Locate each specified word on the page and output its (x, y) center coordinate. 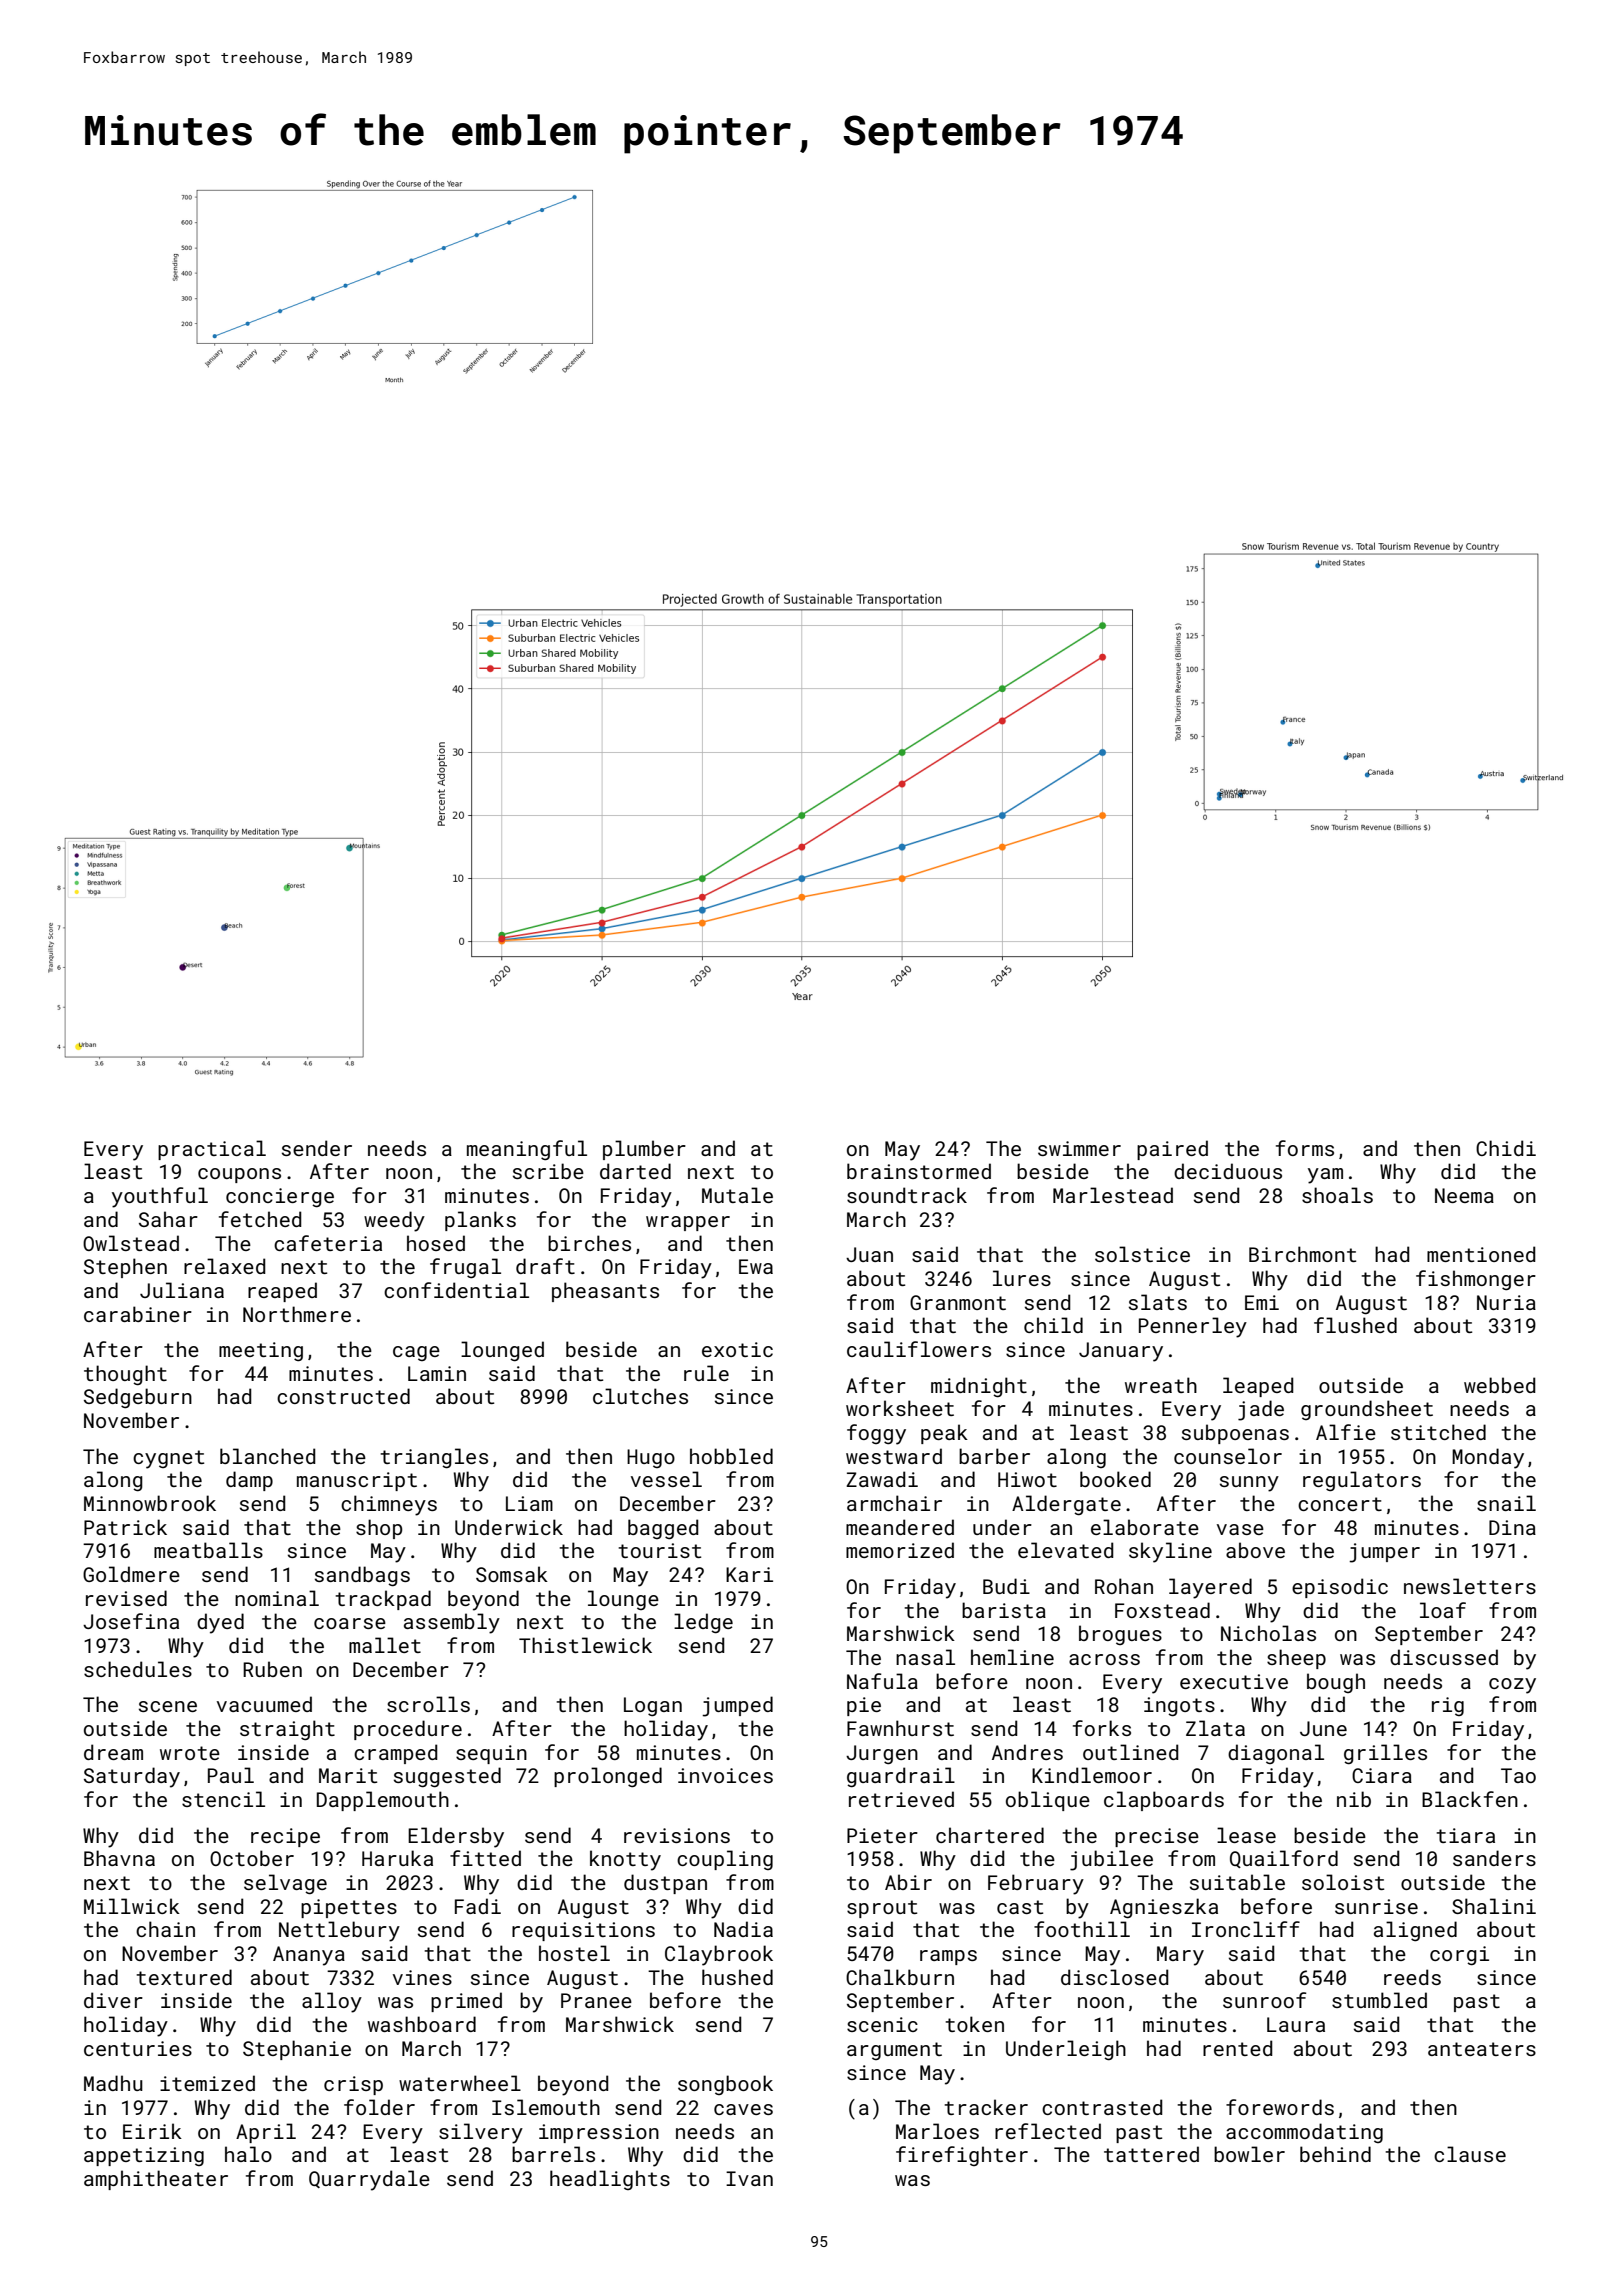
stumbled (1379, 2000)
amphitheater (156, 2180)
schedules (138, 1669)
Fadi (478, 1906)
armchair (894, 1503)
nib (1354, 1799)
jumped (737, 1706)
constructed (343, 1396)
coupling (725, 1860)
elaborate (1145, 1527)
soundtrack (907, 1195)
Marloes (937, 2131)
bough (1336, 1683)
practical (212, 1150)
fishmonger (1476, 1280)
